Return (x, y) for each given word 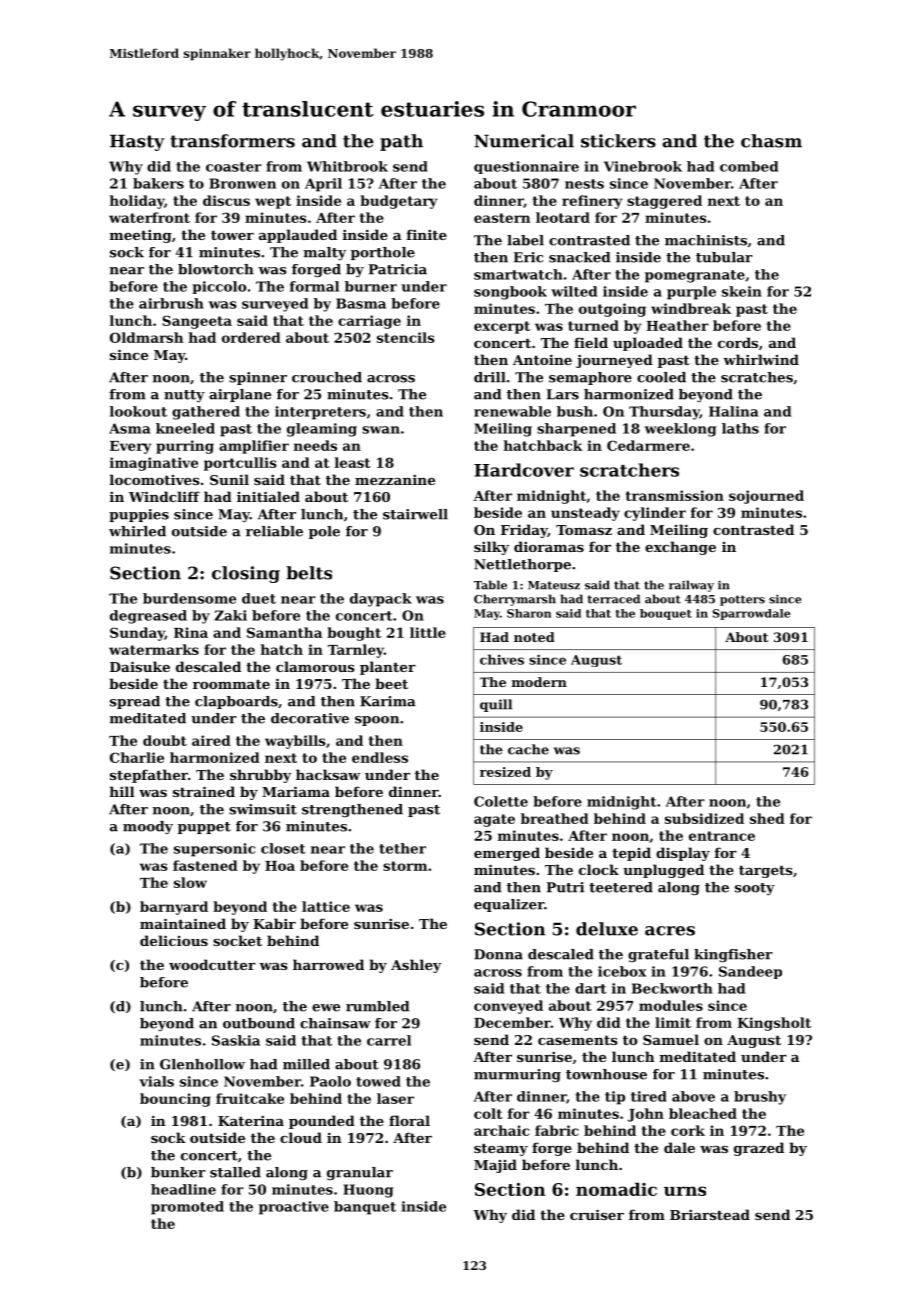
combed (749, 166)
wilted (574, 291)
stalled (235, 1172)
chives (502, 659)
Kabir (274, 923)
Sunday (137, 634)
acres (670, 931)
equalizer (509, 905)
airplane (240, 395)
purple (691, 293)
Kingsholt (774, 1024)
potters (742, 600)
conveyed (508, 1007)
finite (427, 234)
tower (232, 235)
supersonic (214, 850)
